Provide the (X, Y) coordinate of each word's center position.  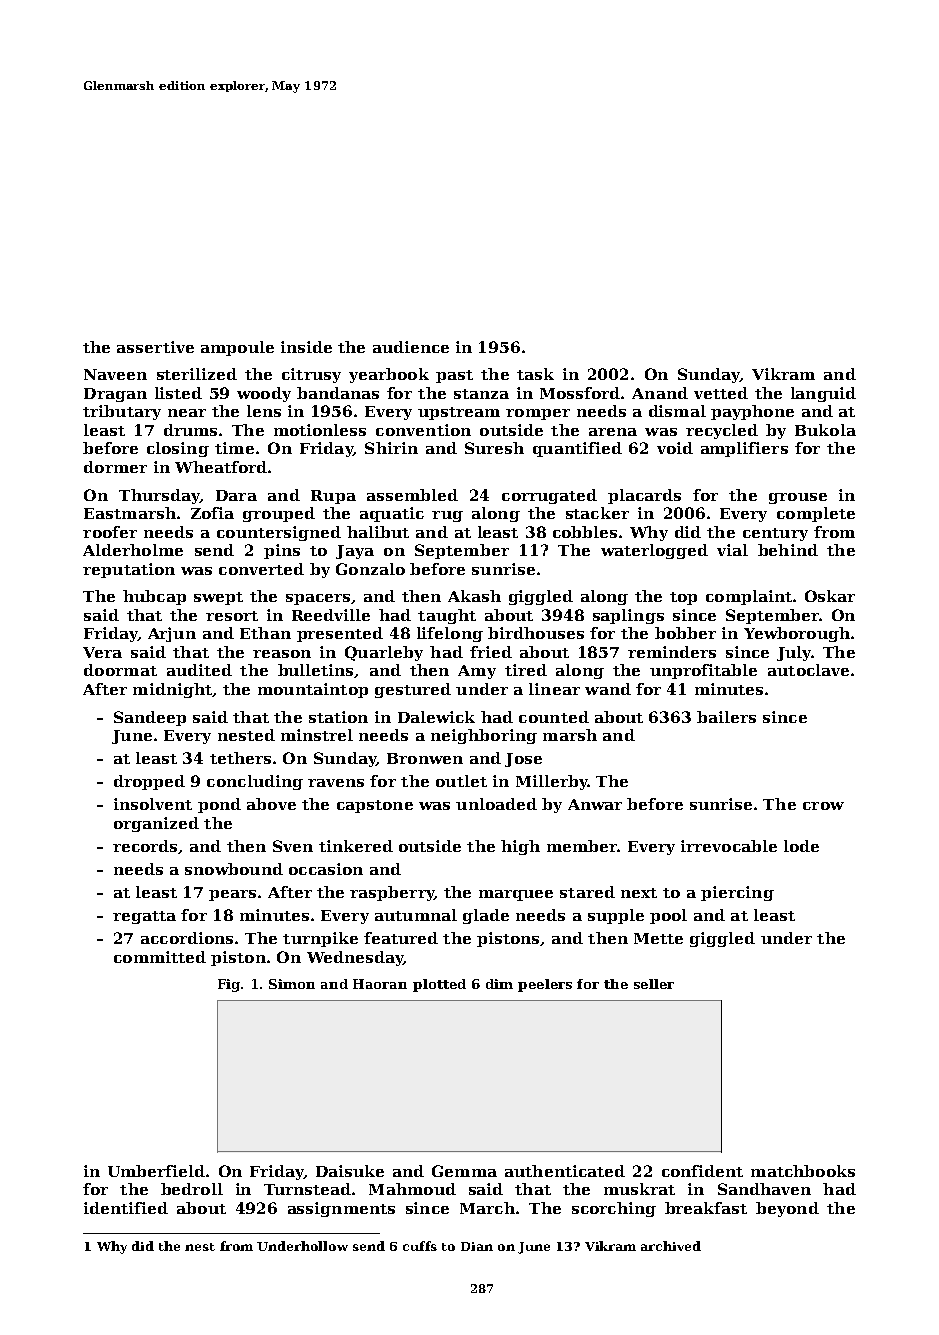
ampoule (237, 348)
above (271, 804)
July (794, 653)
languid (823, 394)
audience (411, 347)
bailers (726, 717)
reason (282, 654)
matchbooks (803, 1171)
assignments (341, 1209)
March (487, 1208)
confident (702, 1171)
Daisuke (350, 1171)
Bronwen (425, 758)
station (338, 717)
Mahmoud (412, 1189)
